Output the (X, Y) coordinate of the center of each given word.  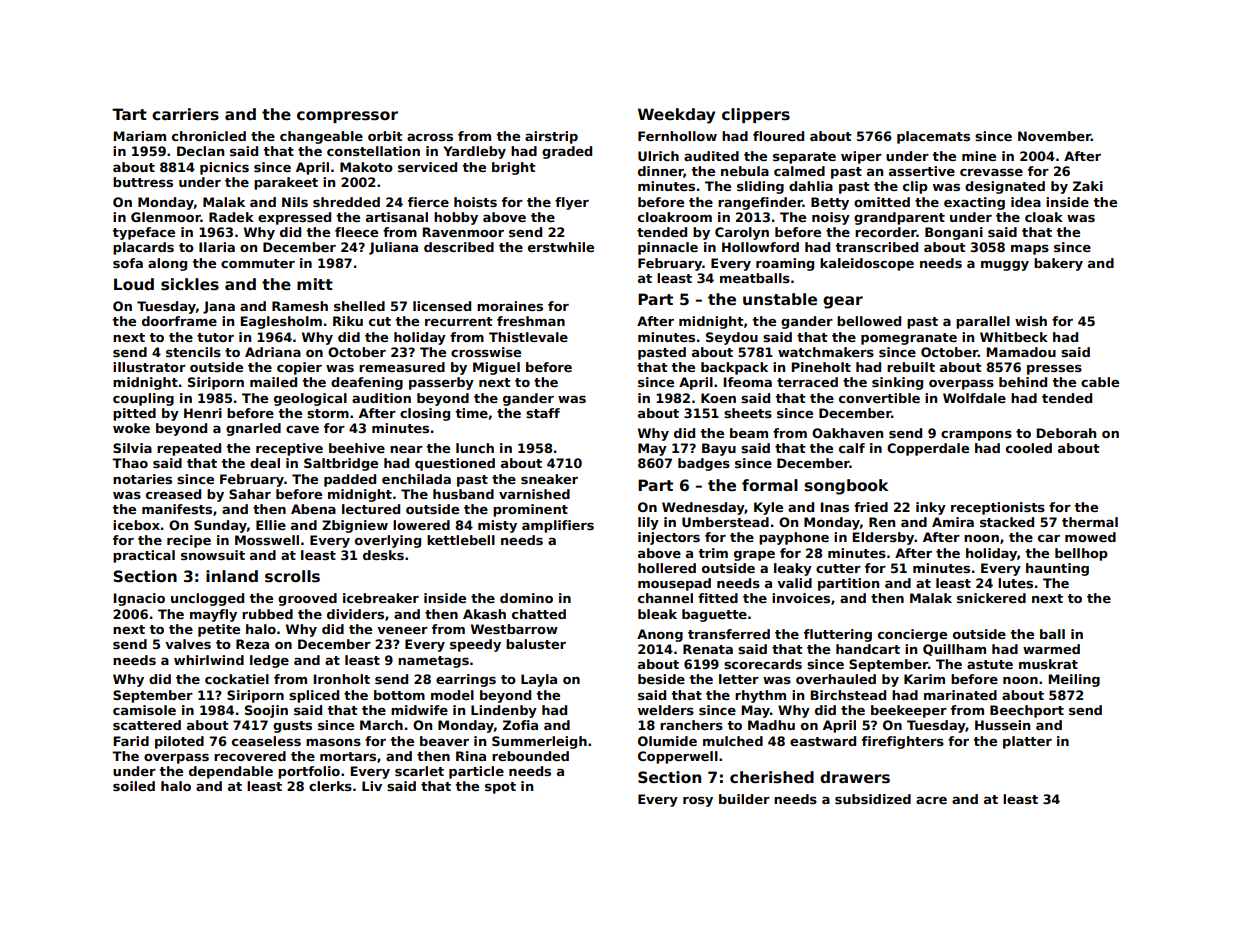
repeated (189, 449)
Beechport (1027, 711)
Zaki (1088, 186)
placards (143, 248)
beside (661, 679)
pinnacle (668, 248)
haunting (1057, 569)
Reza (252, 644)
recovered (250, 756)
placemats (933, 137)
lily (648, 523)
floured (778, 136)
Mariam (139, 136)
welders (666, 710)
